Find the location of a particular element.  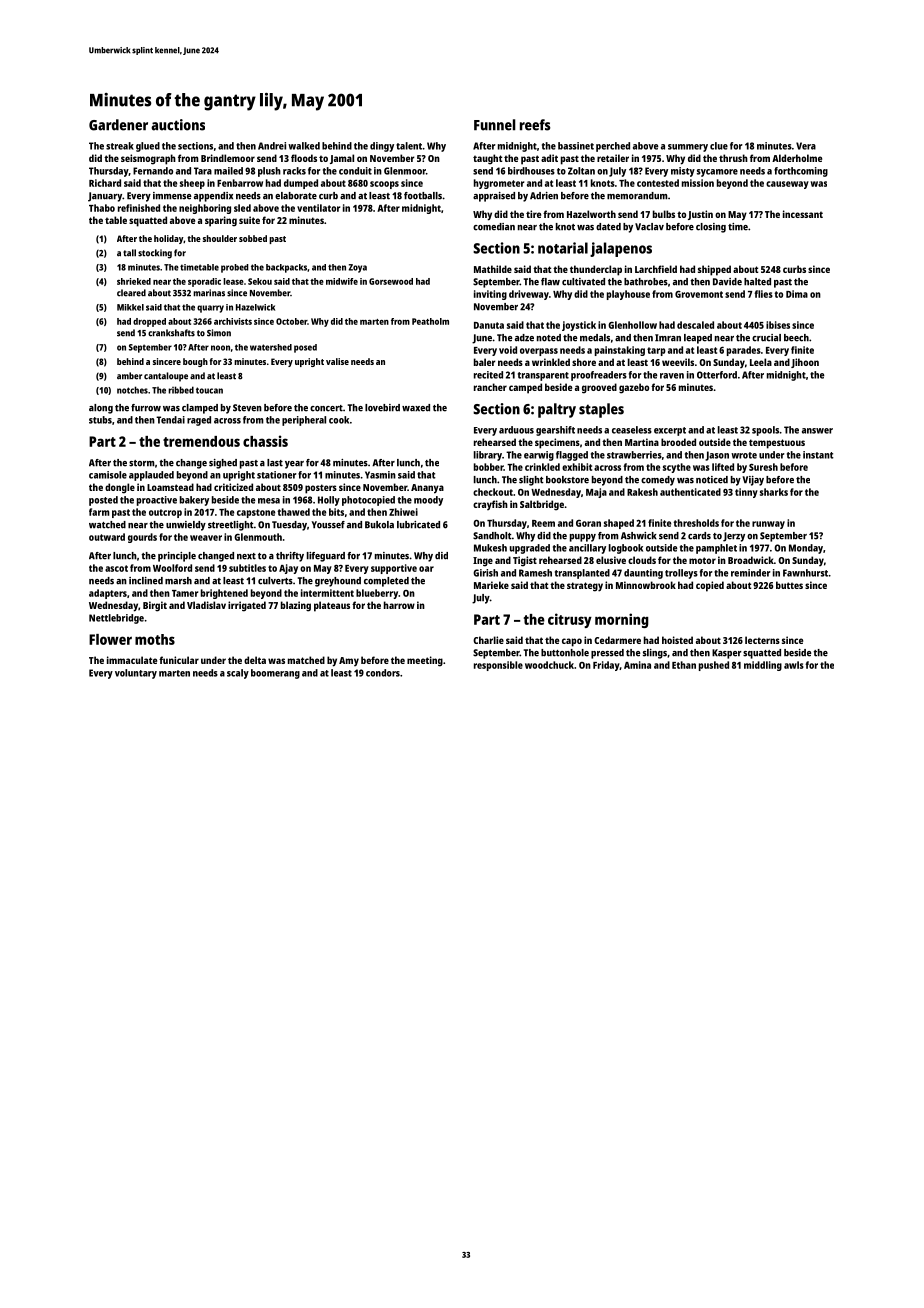

Yasmin is located at coordinates (380, 475).
